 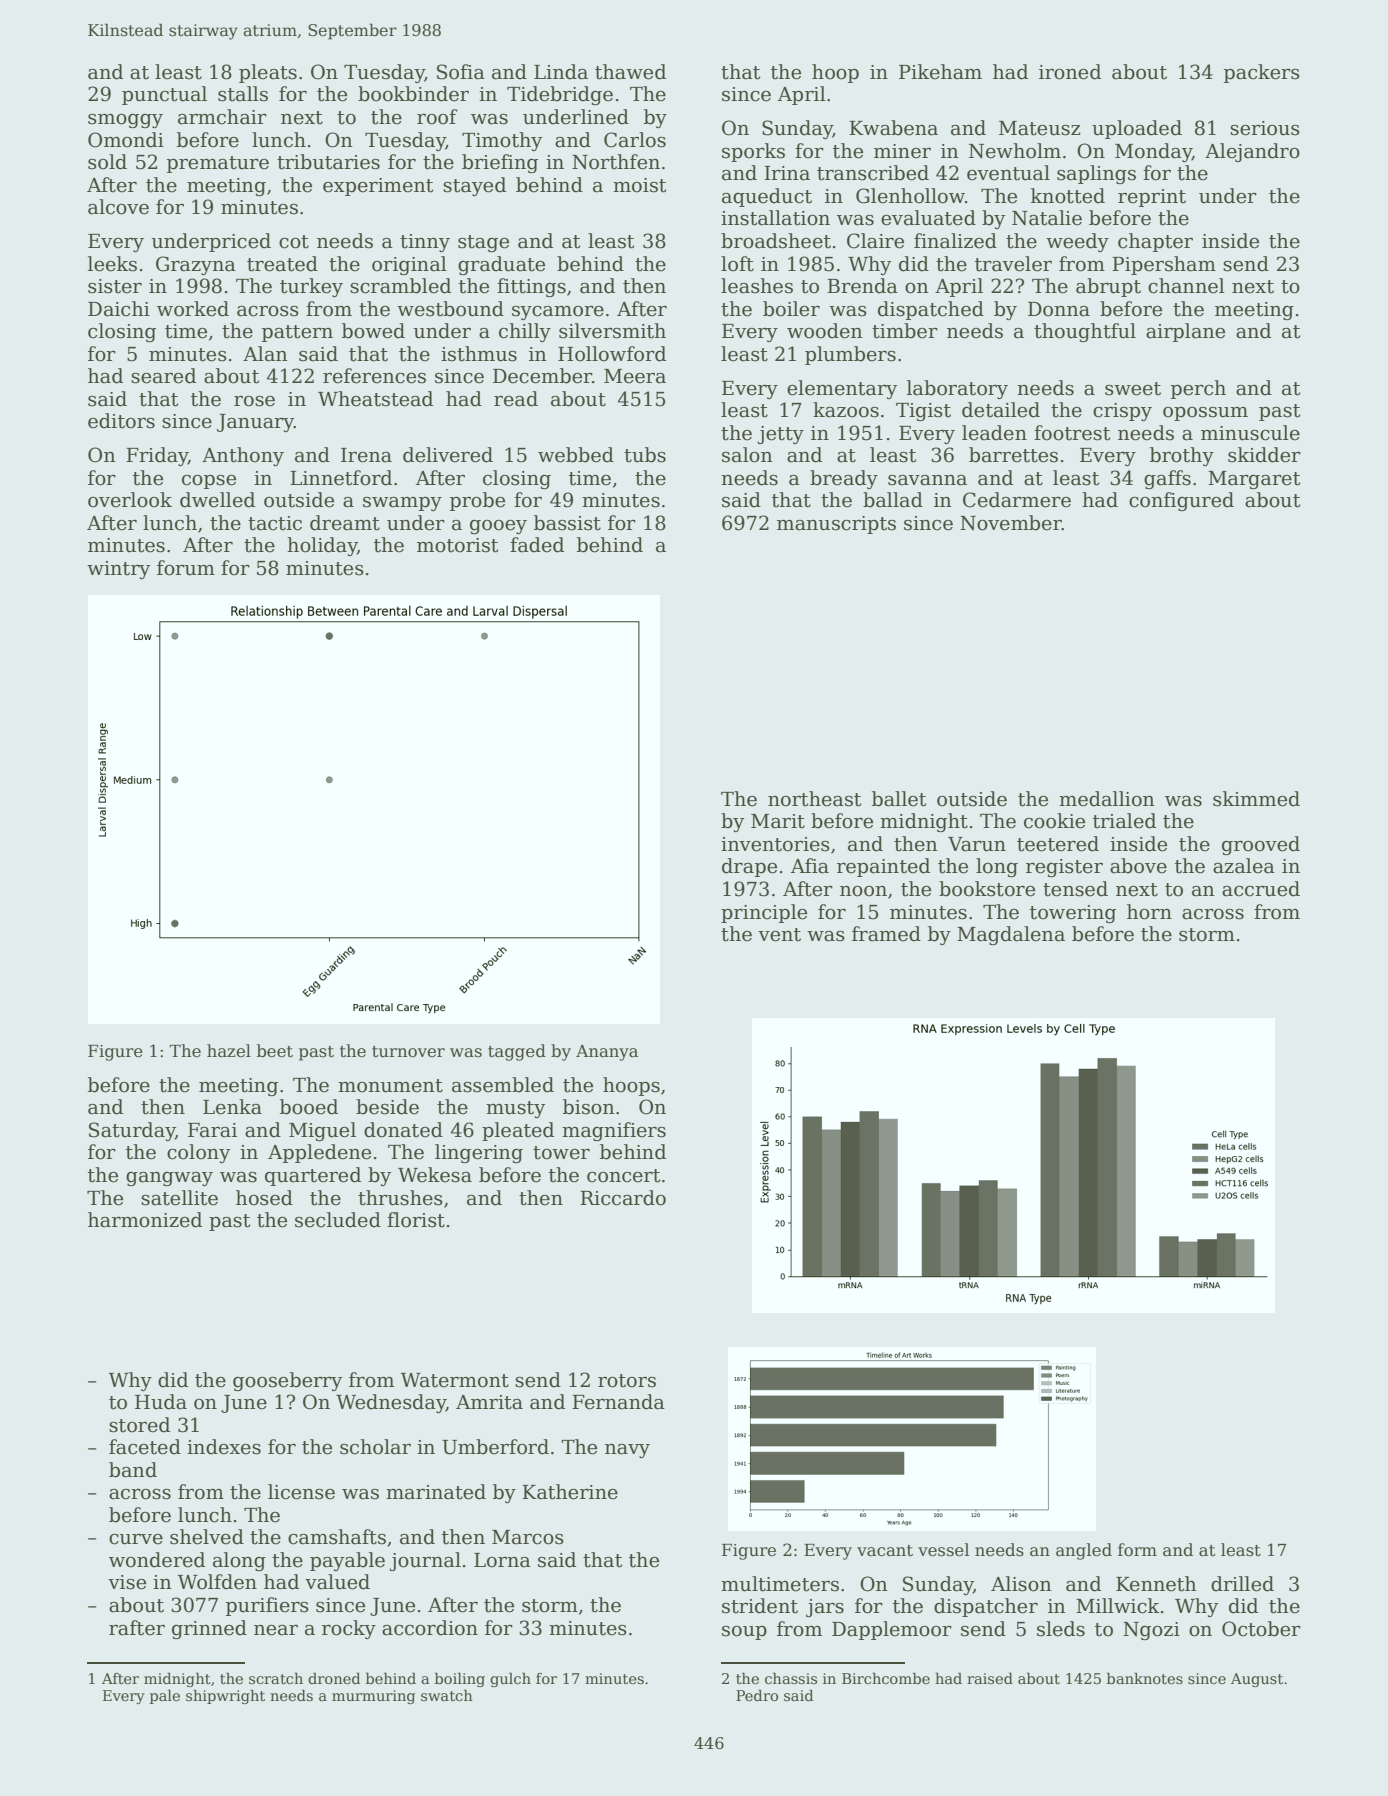 I want to click on Wolfden, so click(x=217, y=1582).
